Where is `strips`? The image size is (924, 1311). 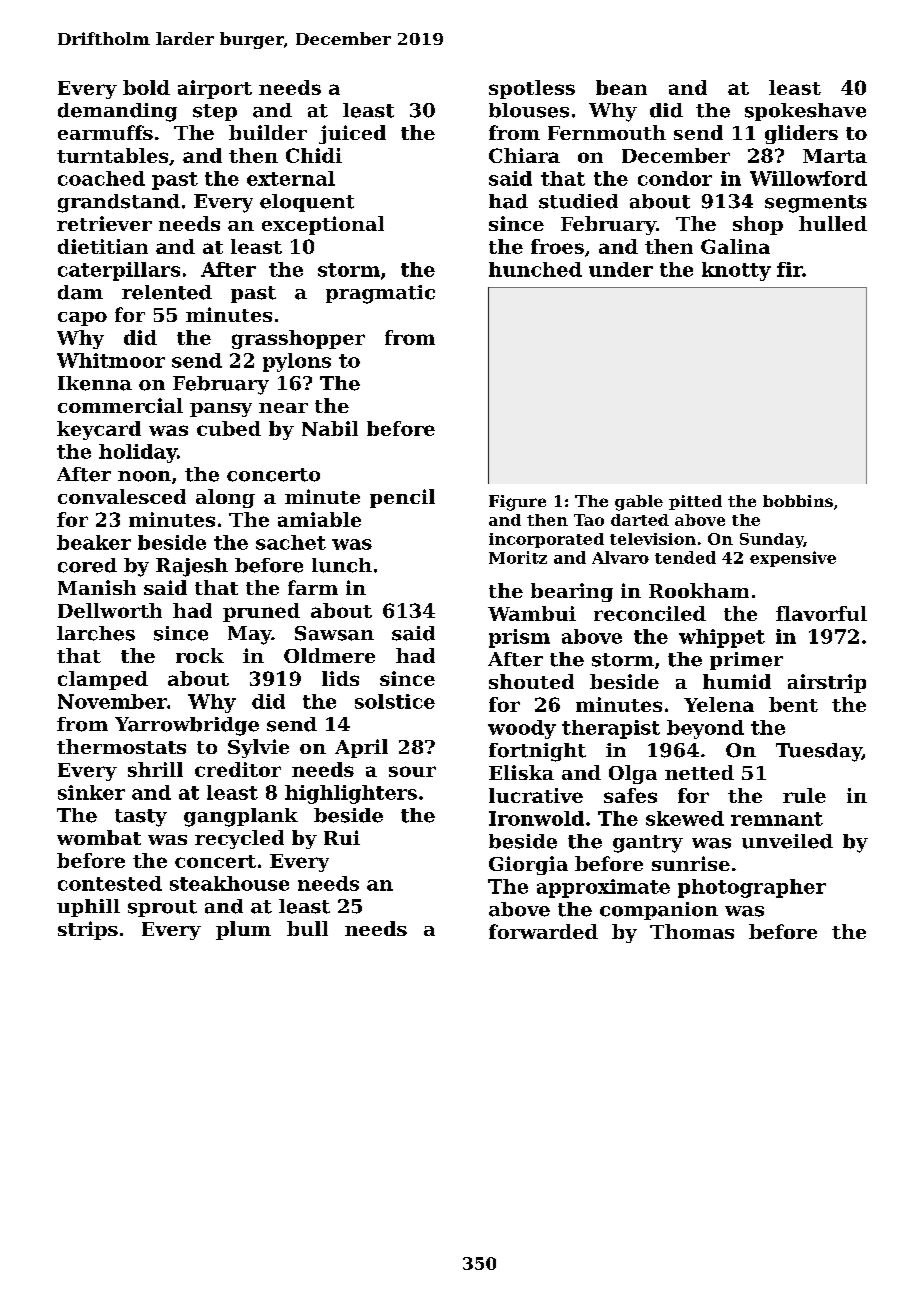
strips is located at coordinates (88, 930).
